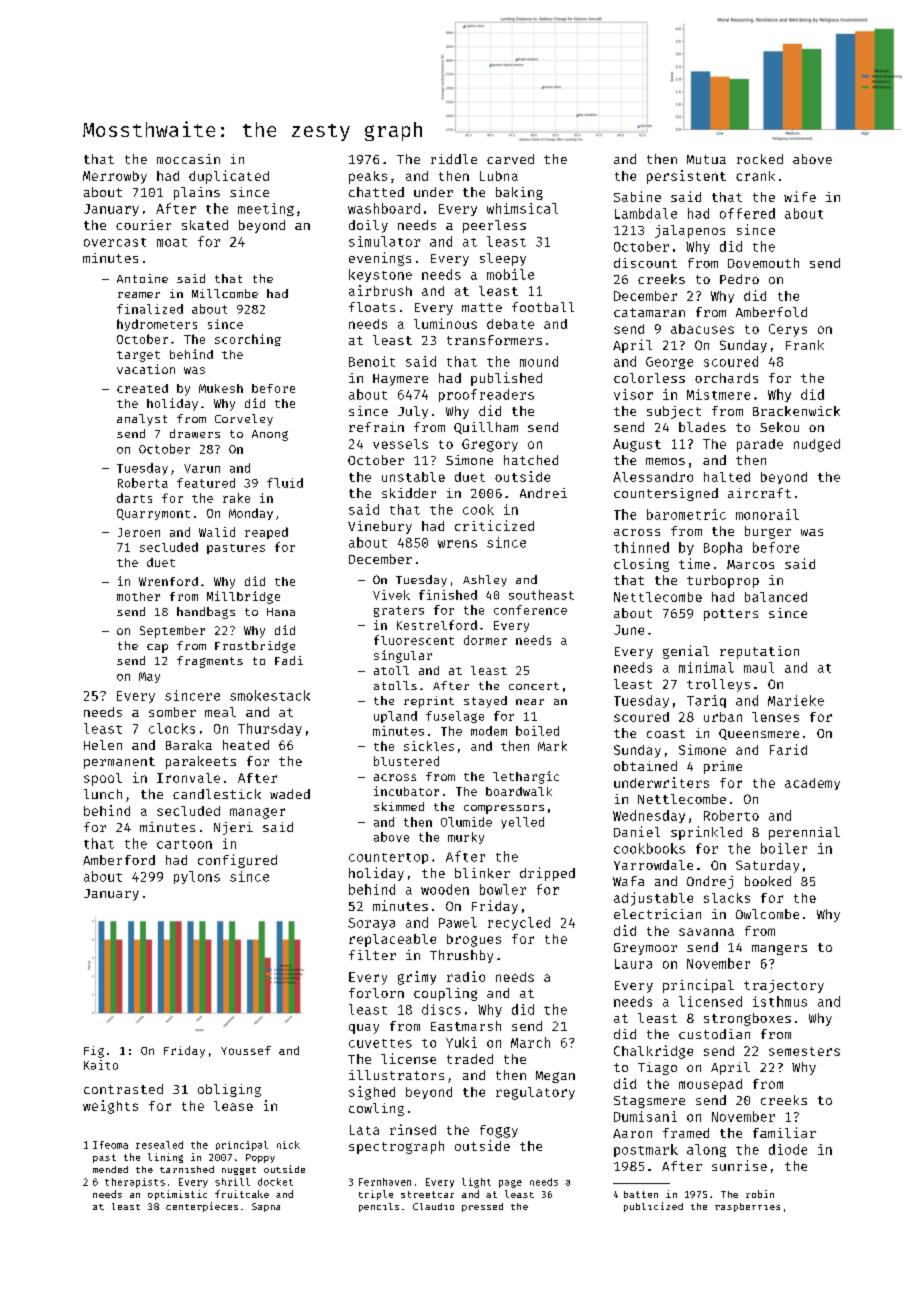 The image size is (924, 1308). What do you see at coordinates (368, 177) in the screenshot?
I see `peaks` at bounding box center [368, 177].
